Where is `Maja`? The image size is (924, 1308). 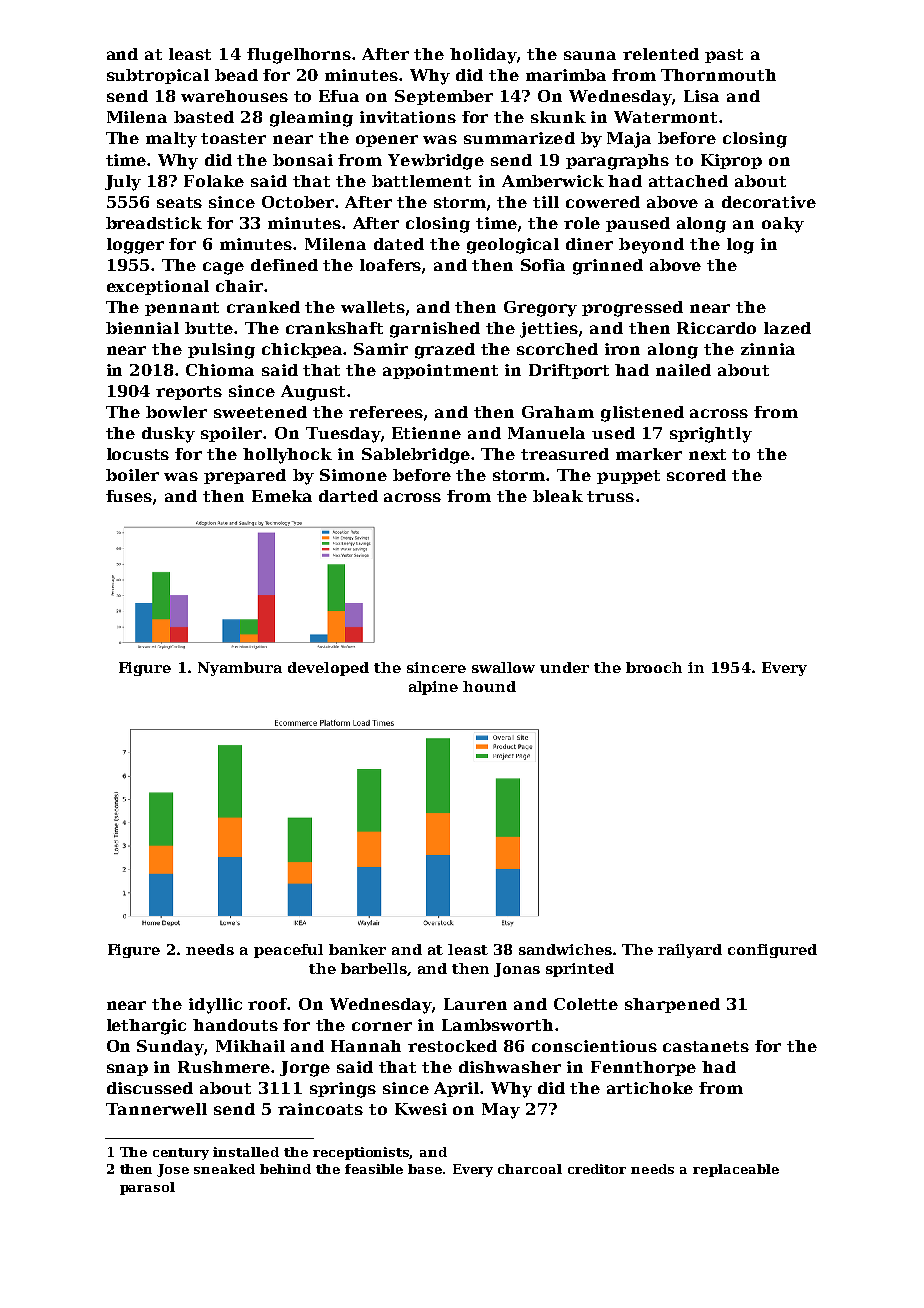 Maja is located at coordinates (629, 140).
